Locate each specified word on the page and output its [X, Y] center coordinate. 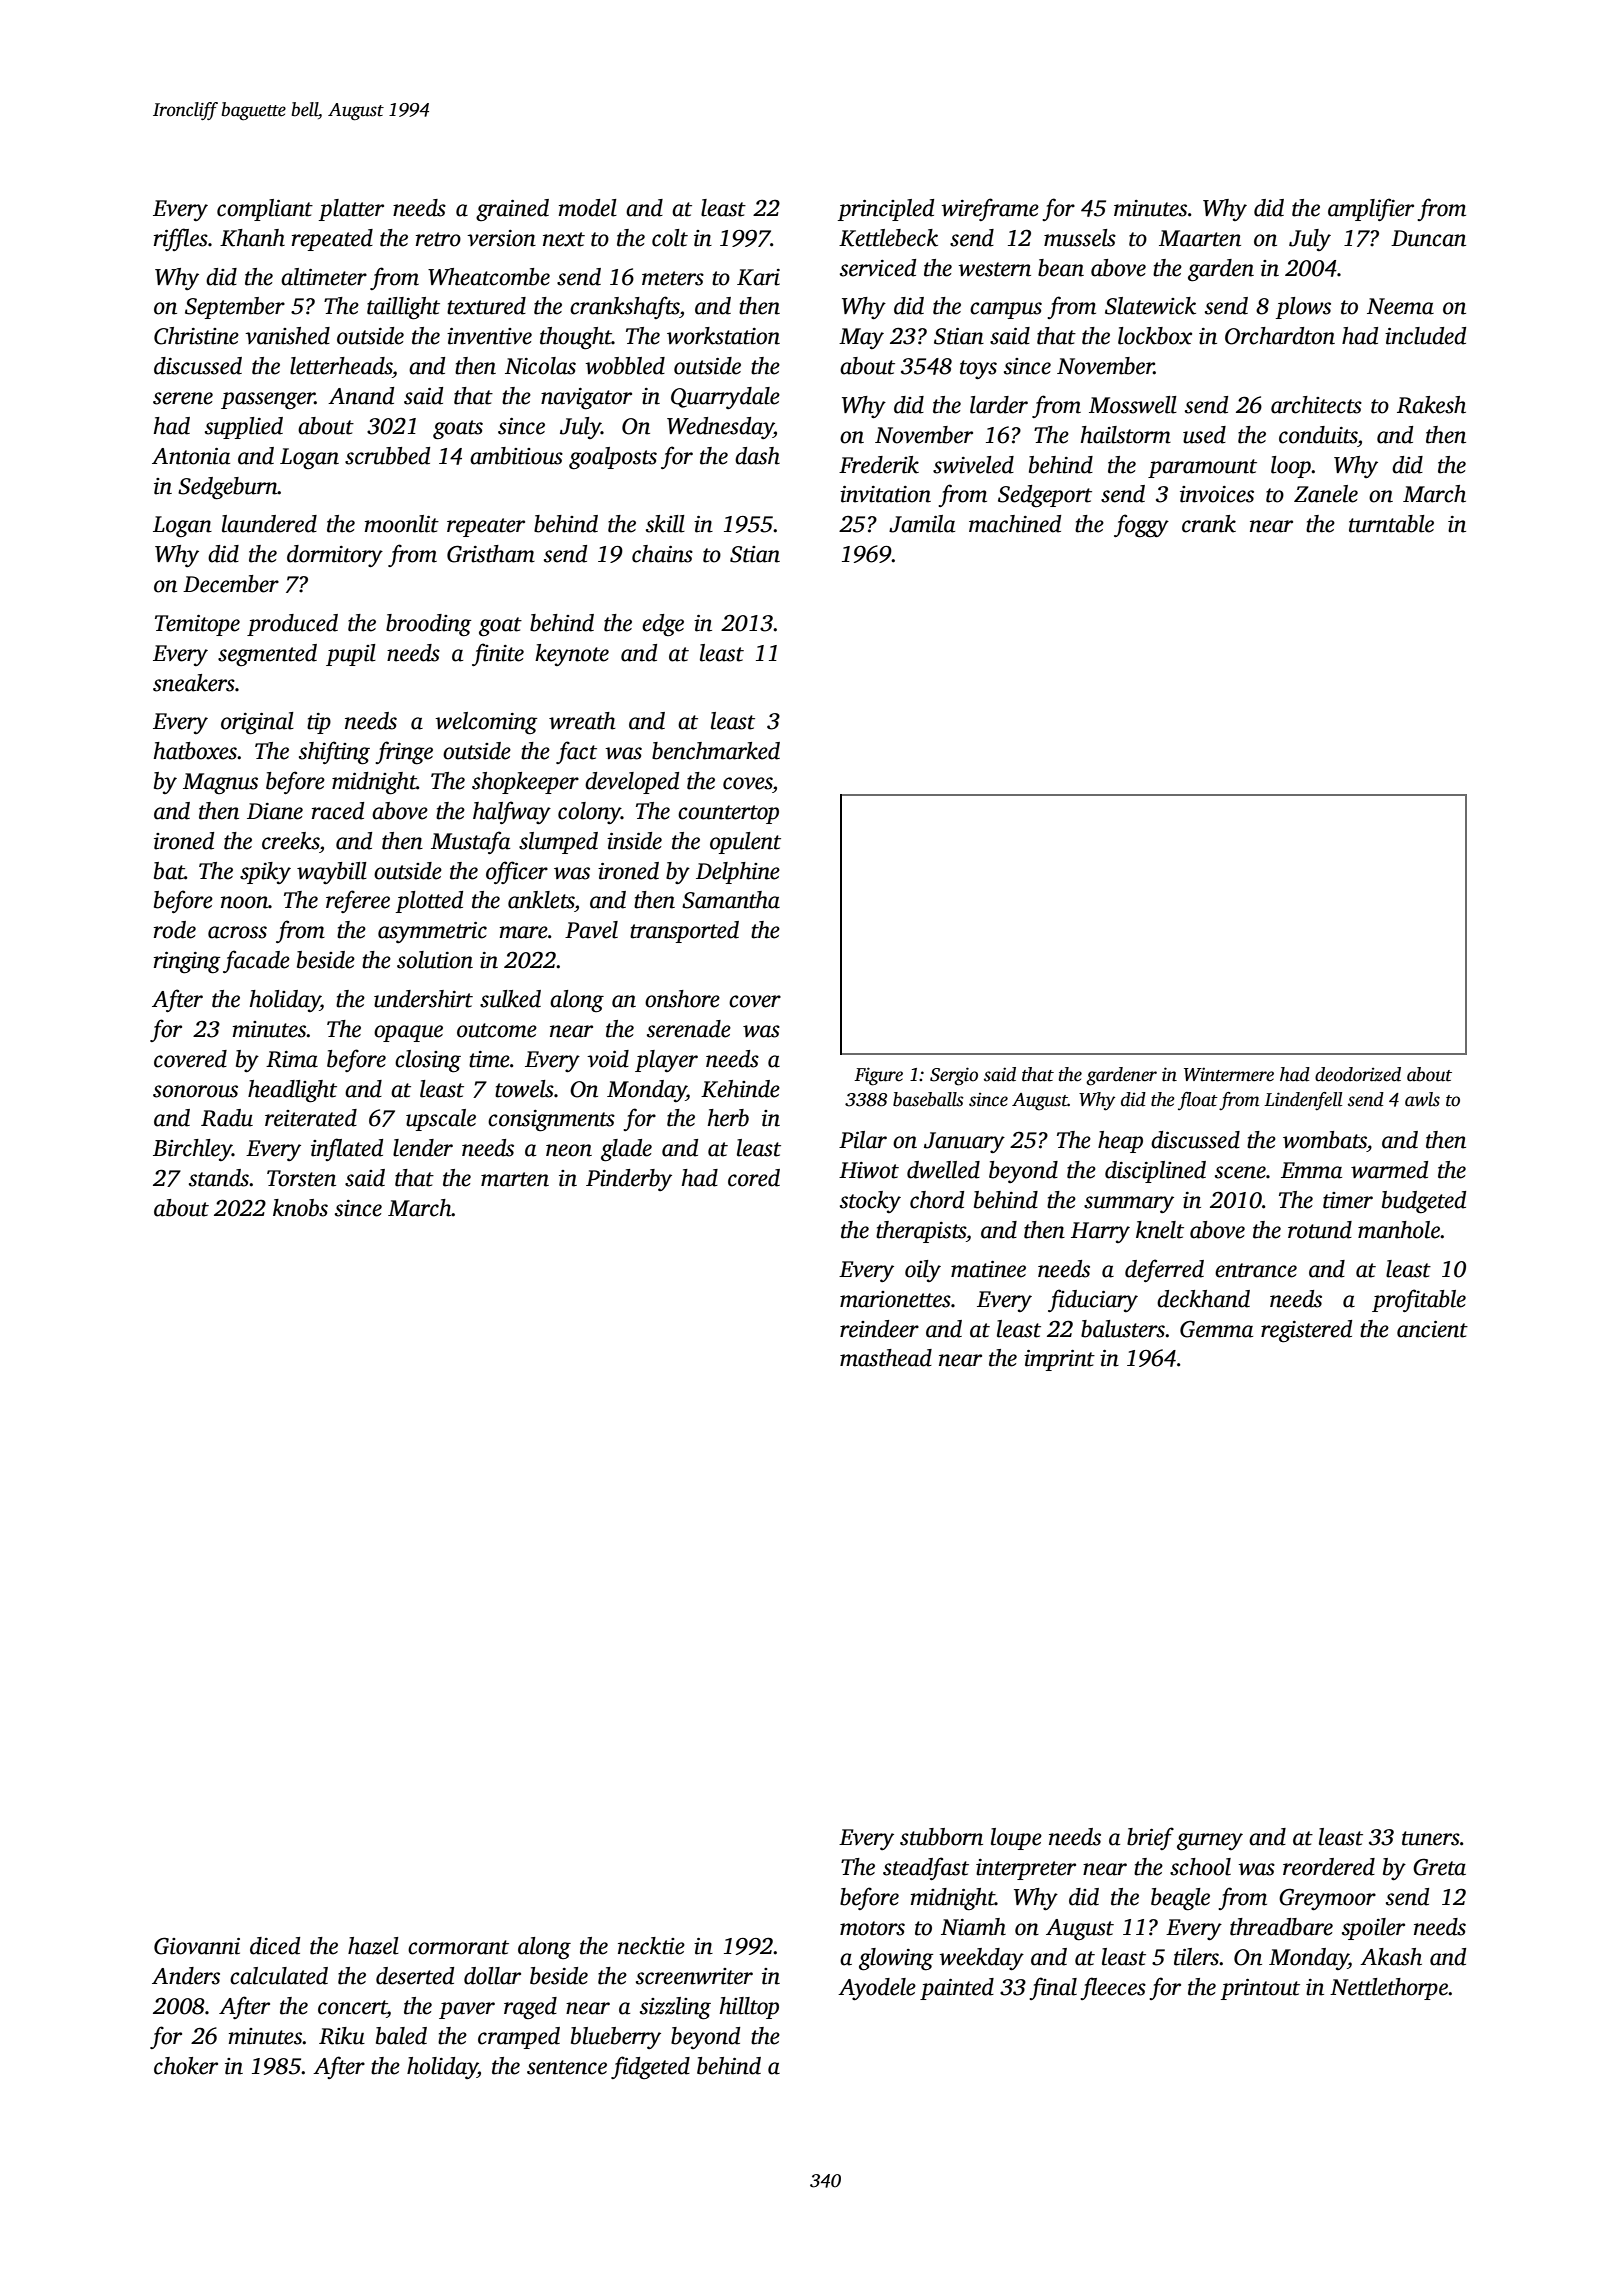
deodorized [1358, 1074]
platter [351, 210]
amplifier [1371, 209]
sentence [567, 2067]
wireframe [990, 209]
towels [524, 1089]
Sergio [954, 1076]
